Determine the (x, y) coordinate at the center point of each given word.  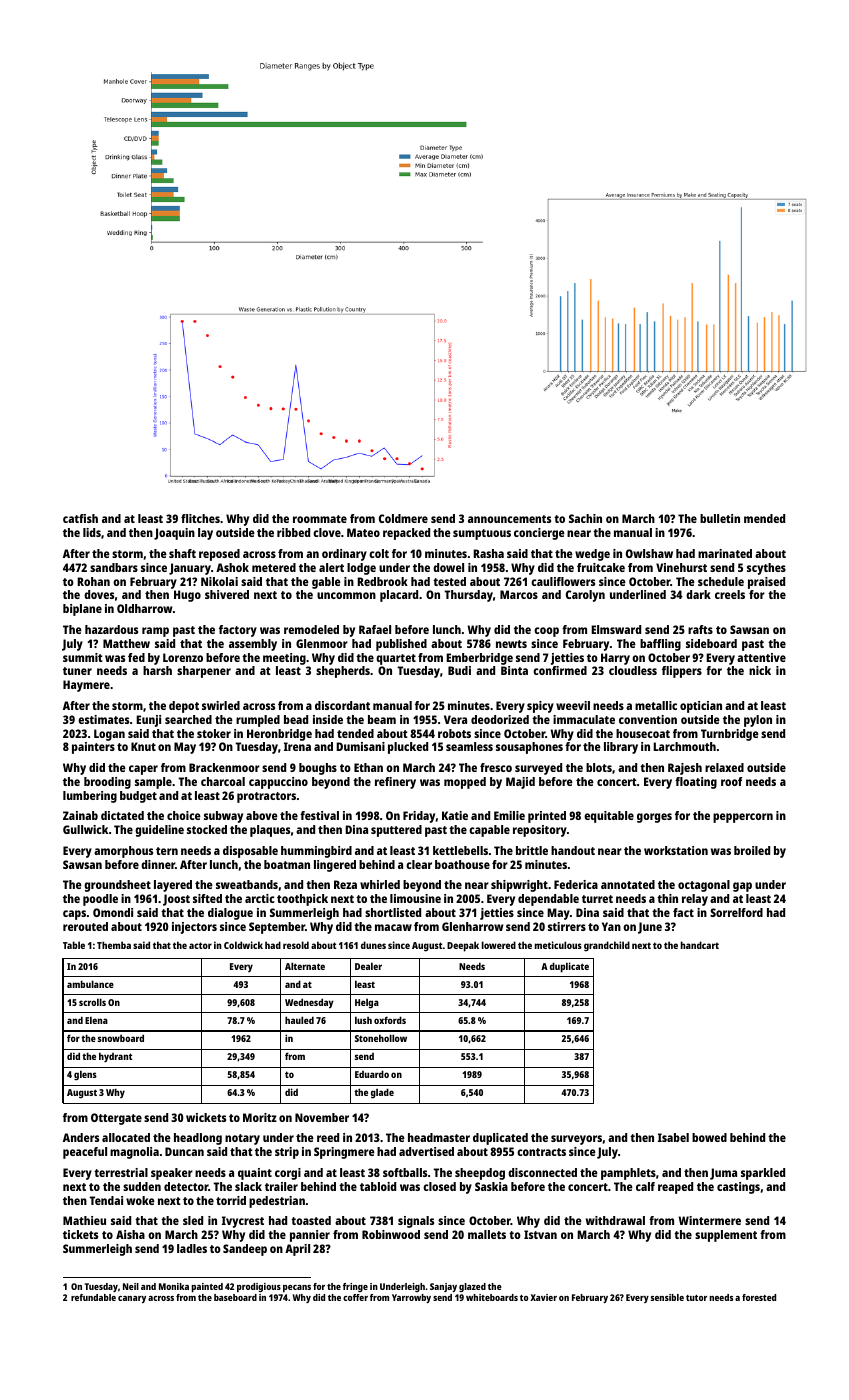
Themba (114, 945)
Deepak (463, 946)
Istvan (540, 1234)
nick (760, 670)
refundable (93, 1297)
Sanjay (443, 1287)
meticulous (558, 945)
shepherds (343, 672)
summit (82, 657)
